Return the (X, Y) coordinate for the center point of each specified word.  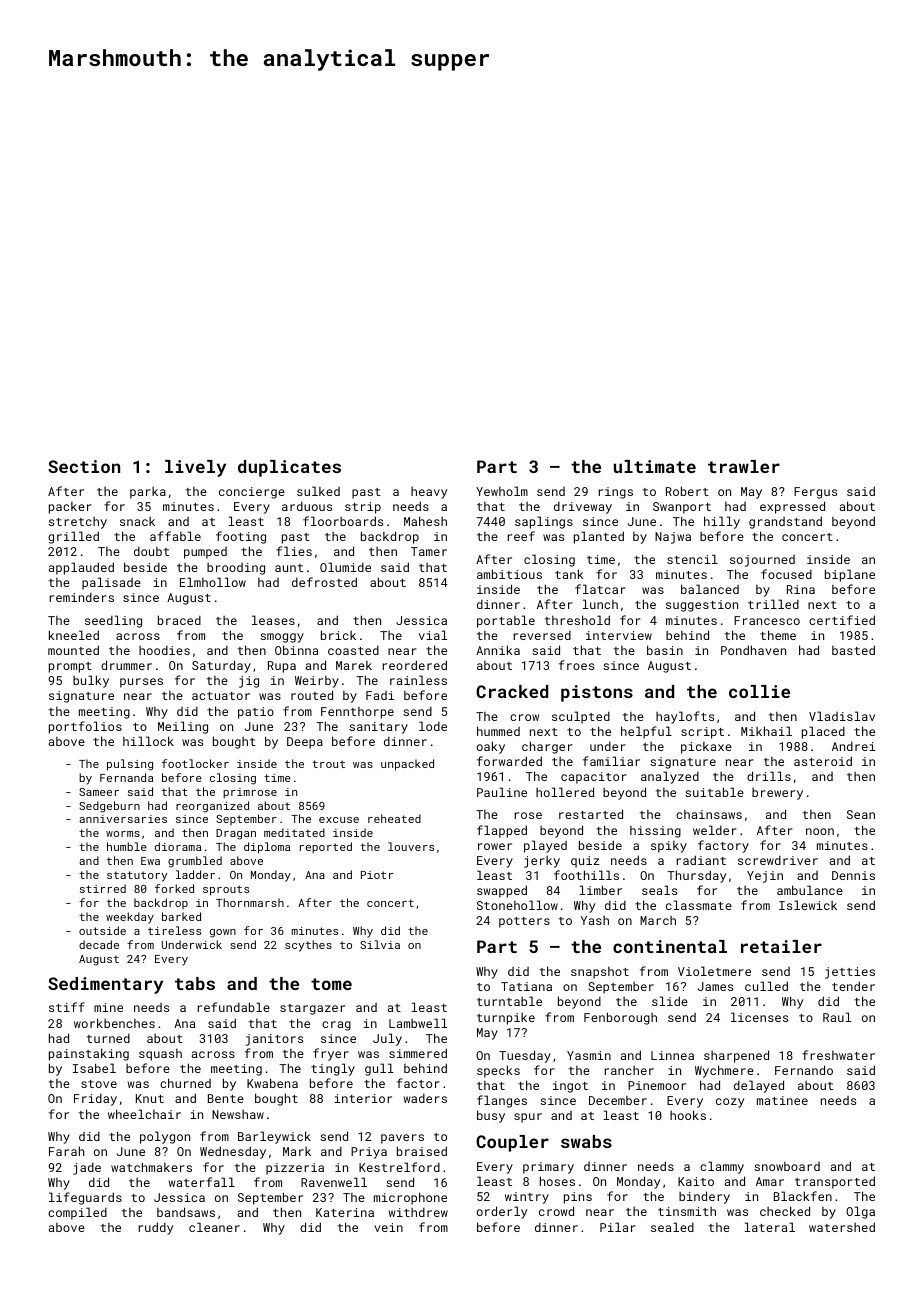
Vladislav (842, 716)
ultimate (655, 466)
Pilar (618, 1227)
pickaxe (706, 748)
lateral (769, 1227)
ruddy (155, 1228)
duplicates (289, 468)
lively (195, 468)
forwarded (509, 761)
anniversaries (123, 819)
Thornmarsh (250, 902)
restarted (591, 814)
